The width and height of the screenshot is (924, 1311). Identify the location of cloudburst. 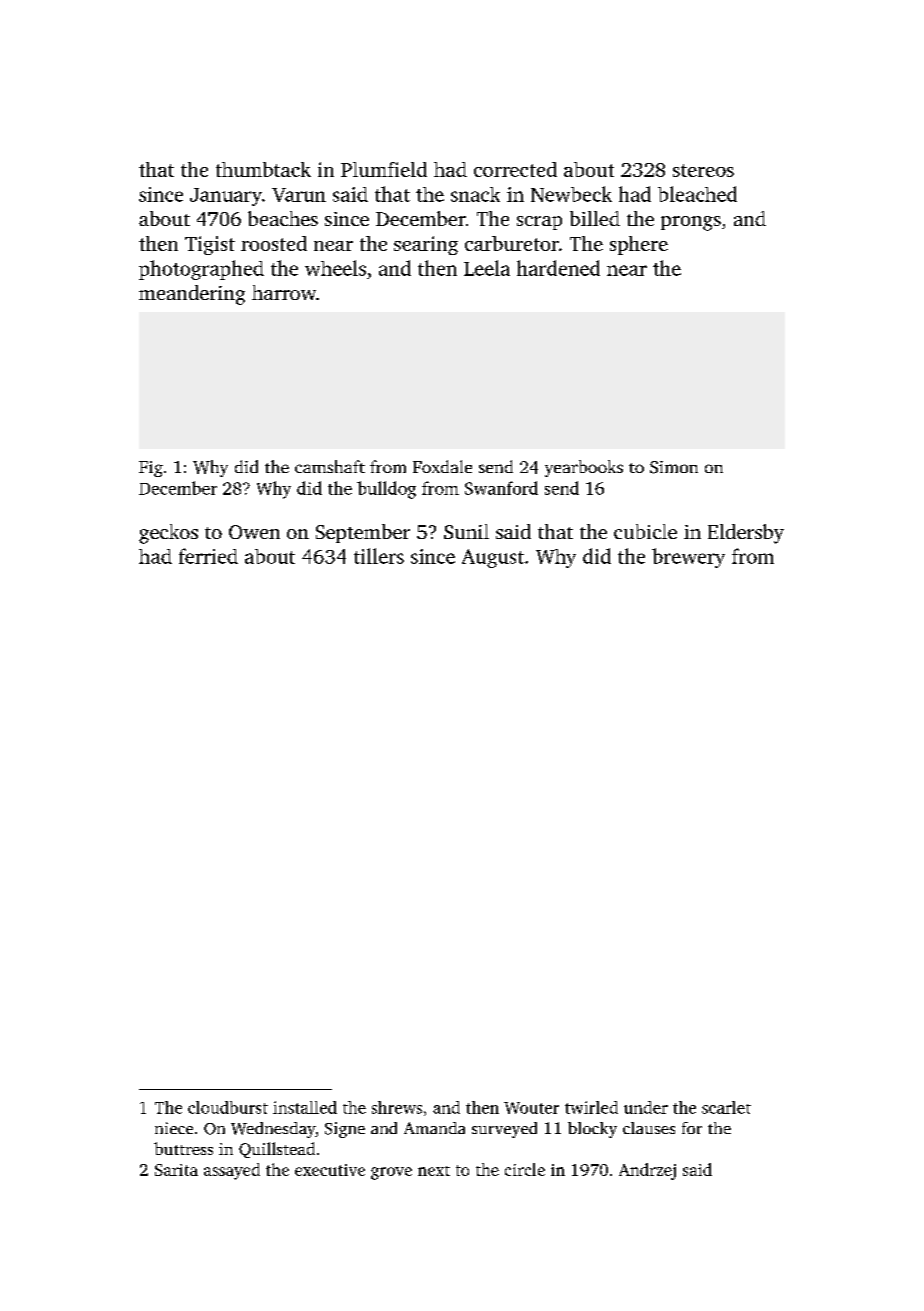
(228, 1107).
